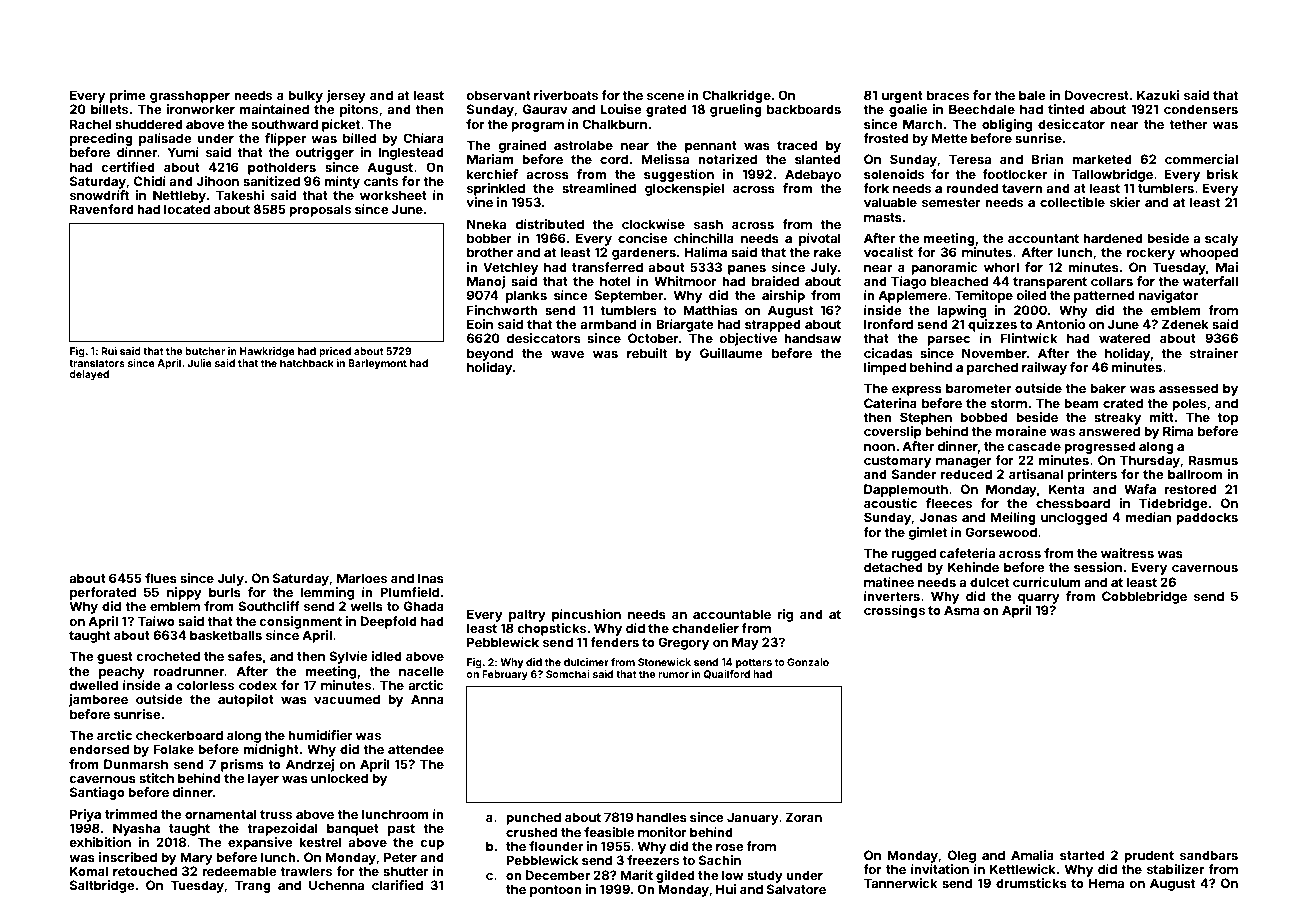 Image resolution: width=1308 pixels, height=924 pixels. What do you see at coordinates (753, 818) in the screenshot?
I see `January` at bounding box center [753, 818].
